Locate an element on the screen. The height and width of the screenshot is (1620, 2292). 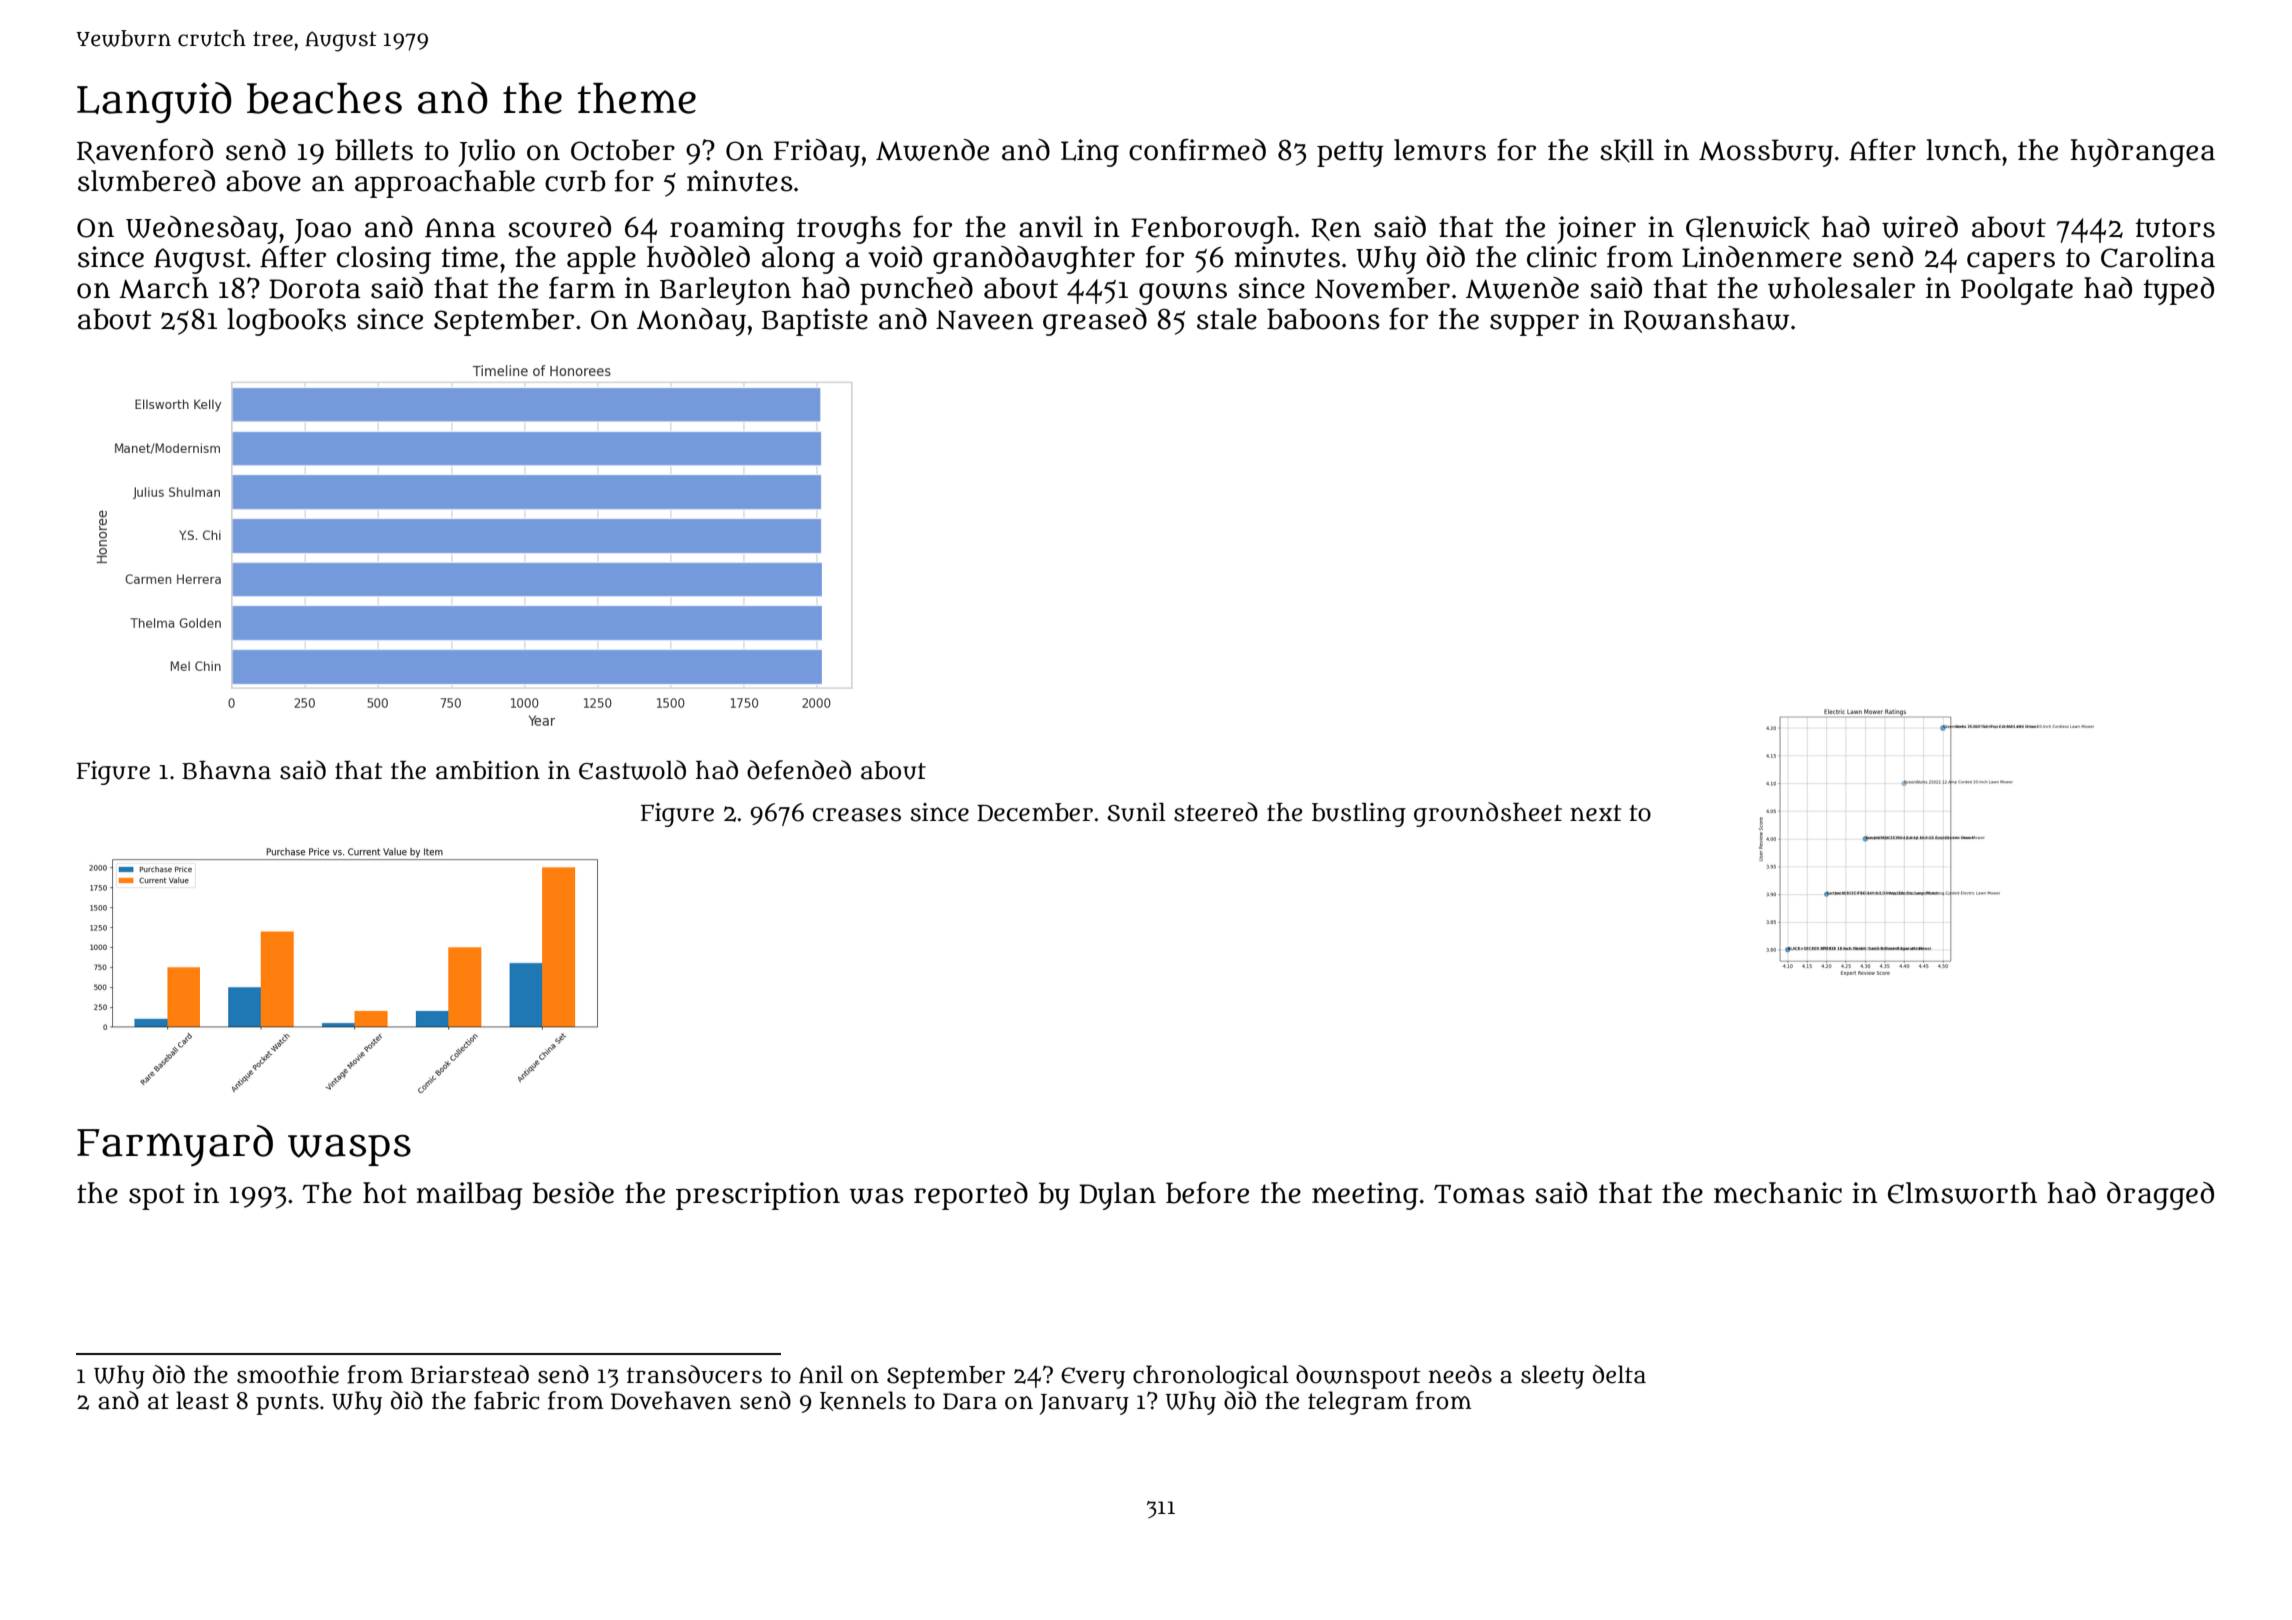
reported is located at coordinates (971, 1196).
